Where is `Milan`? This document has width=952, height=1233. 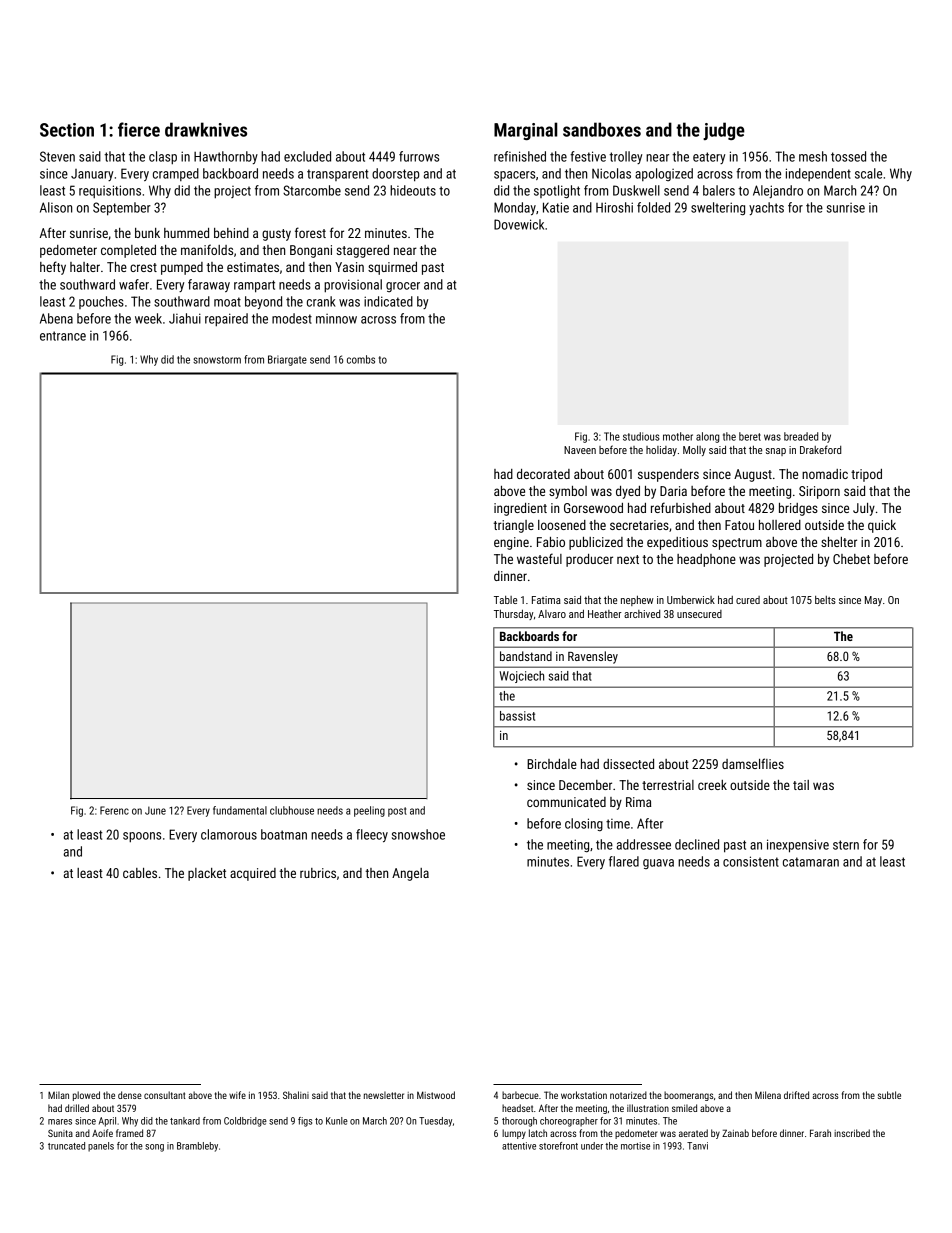 Milan is located at coordinates (58, 1095).
